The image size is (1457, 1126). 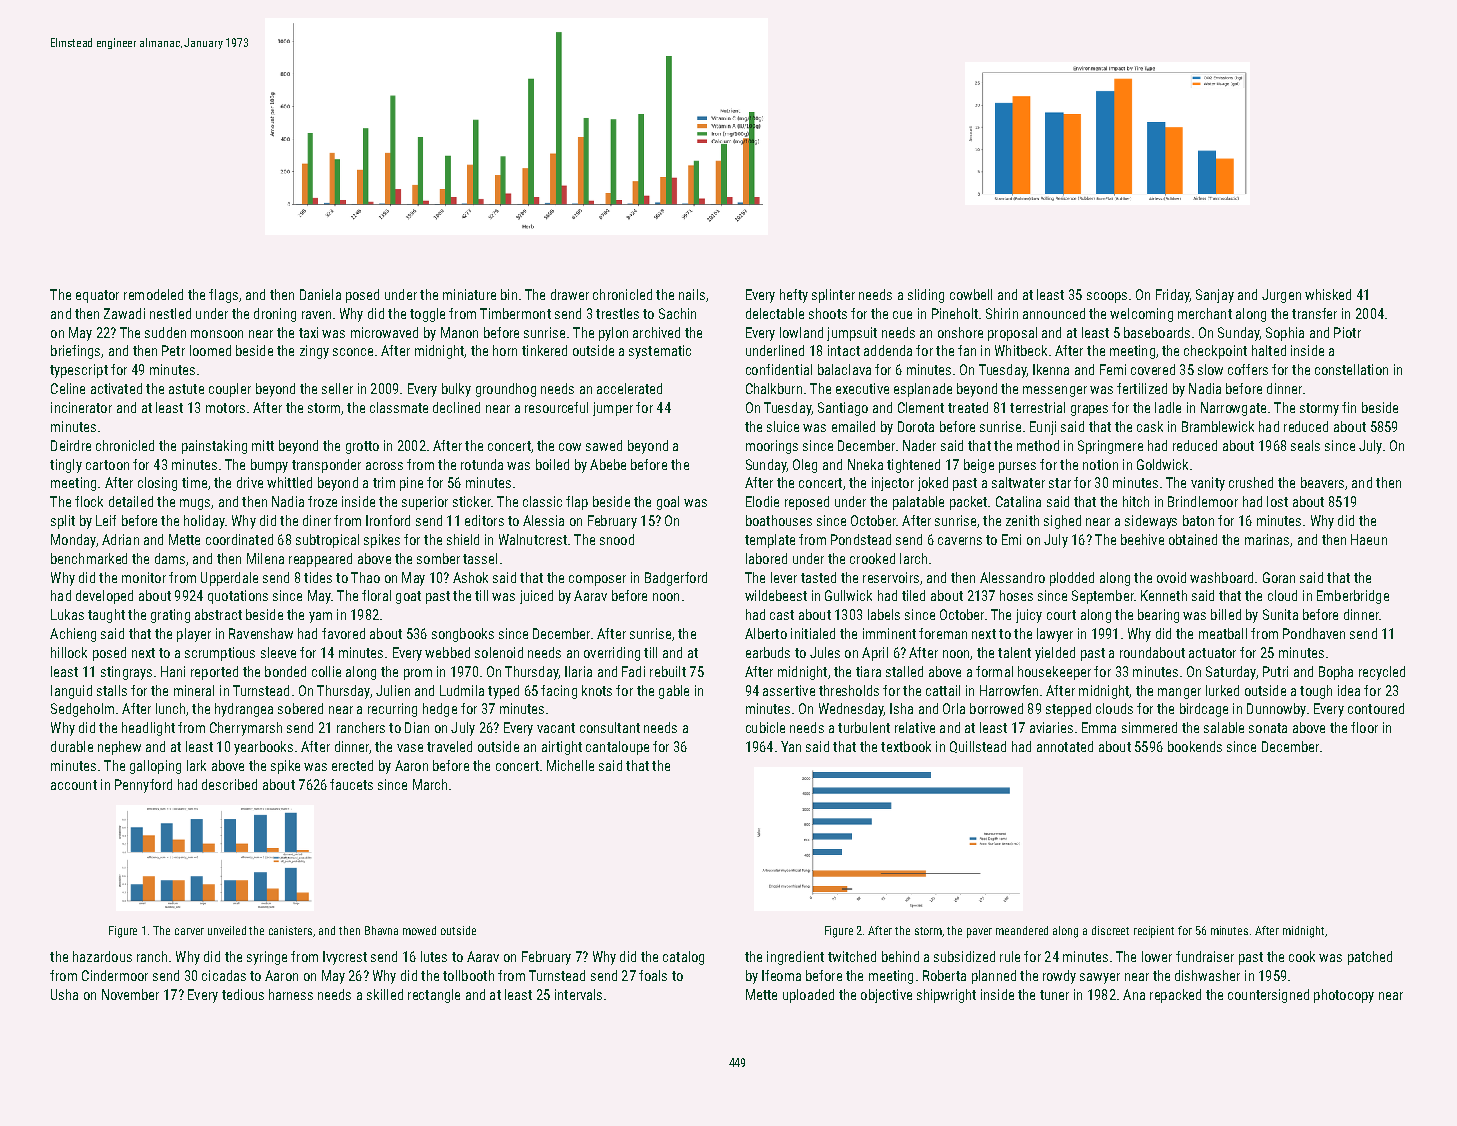 What do you see at coordinates (434, 956) in the page?
I see `lutes` at bounding box center [434, 956].
